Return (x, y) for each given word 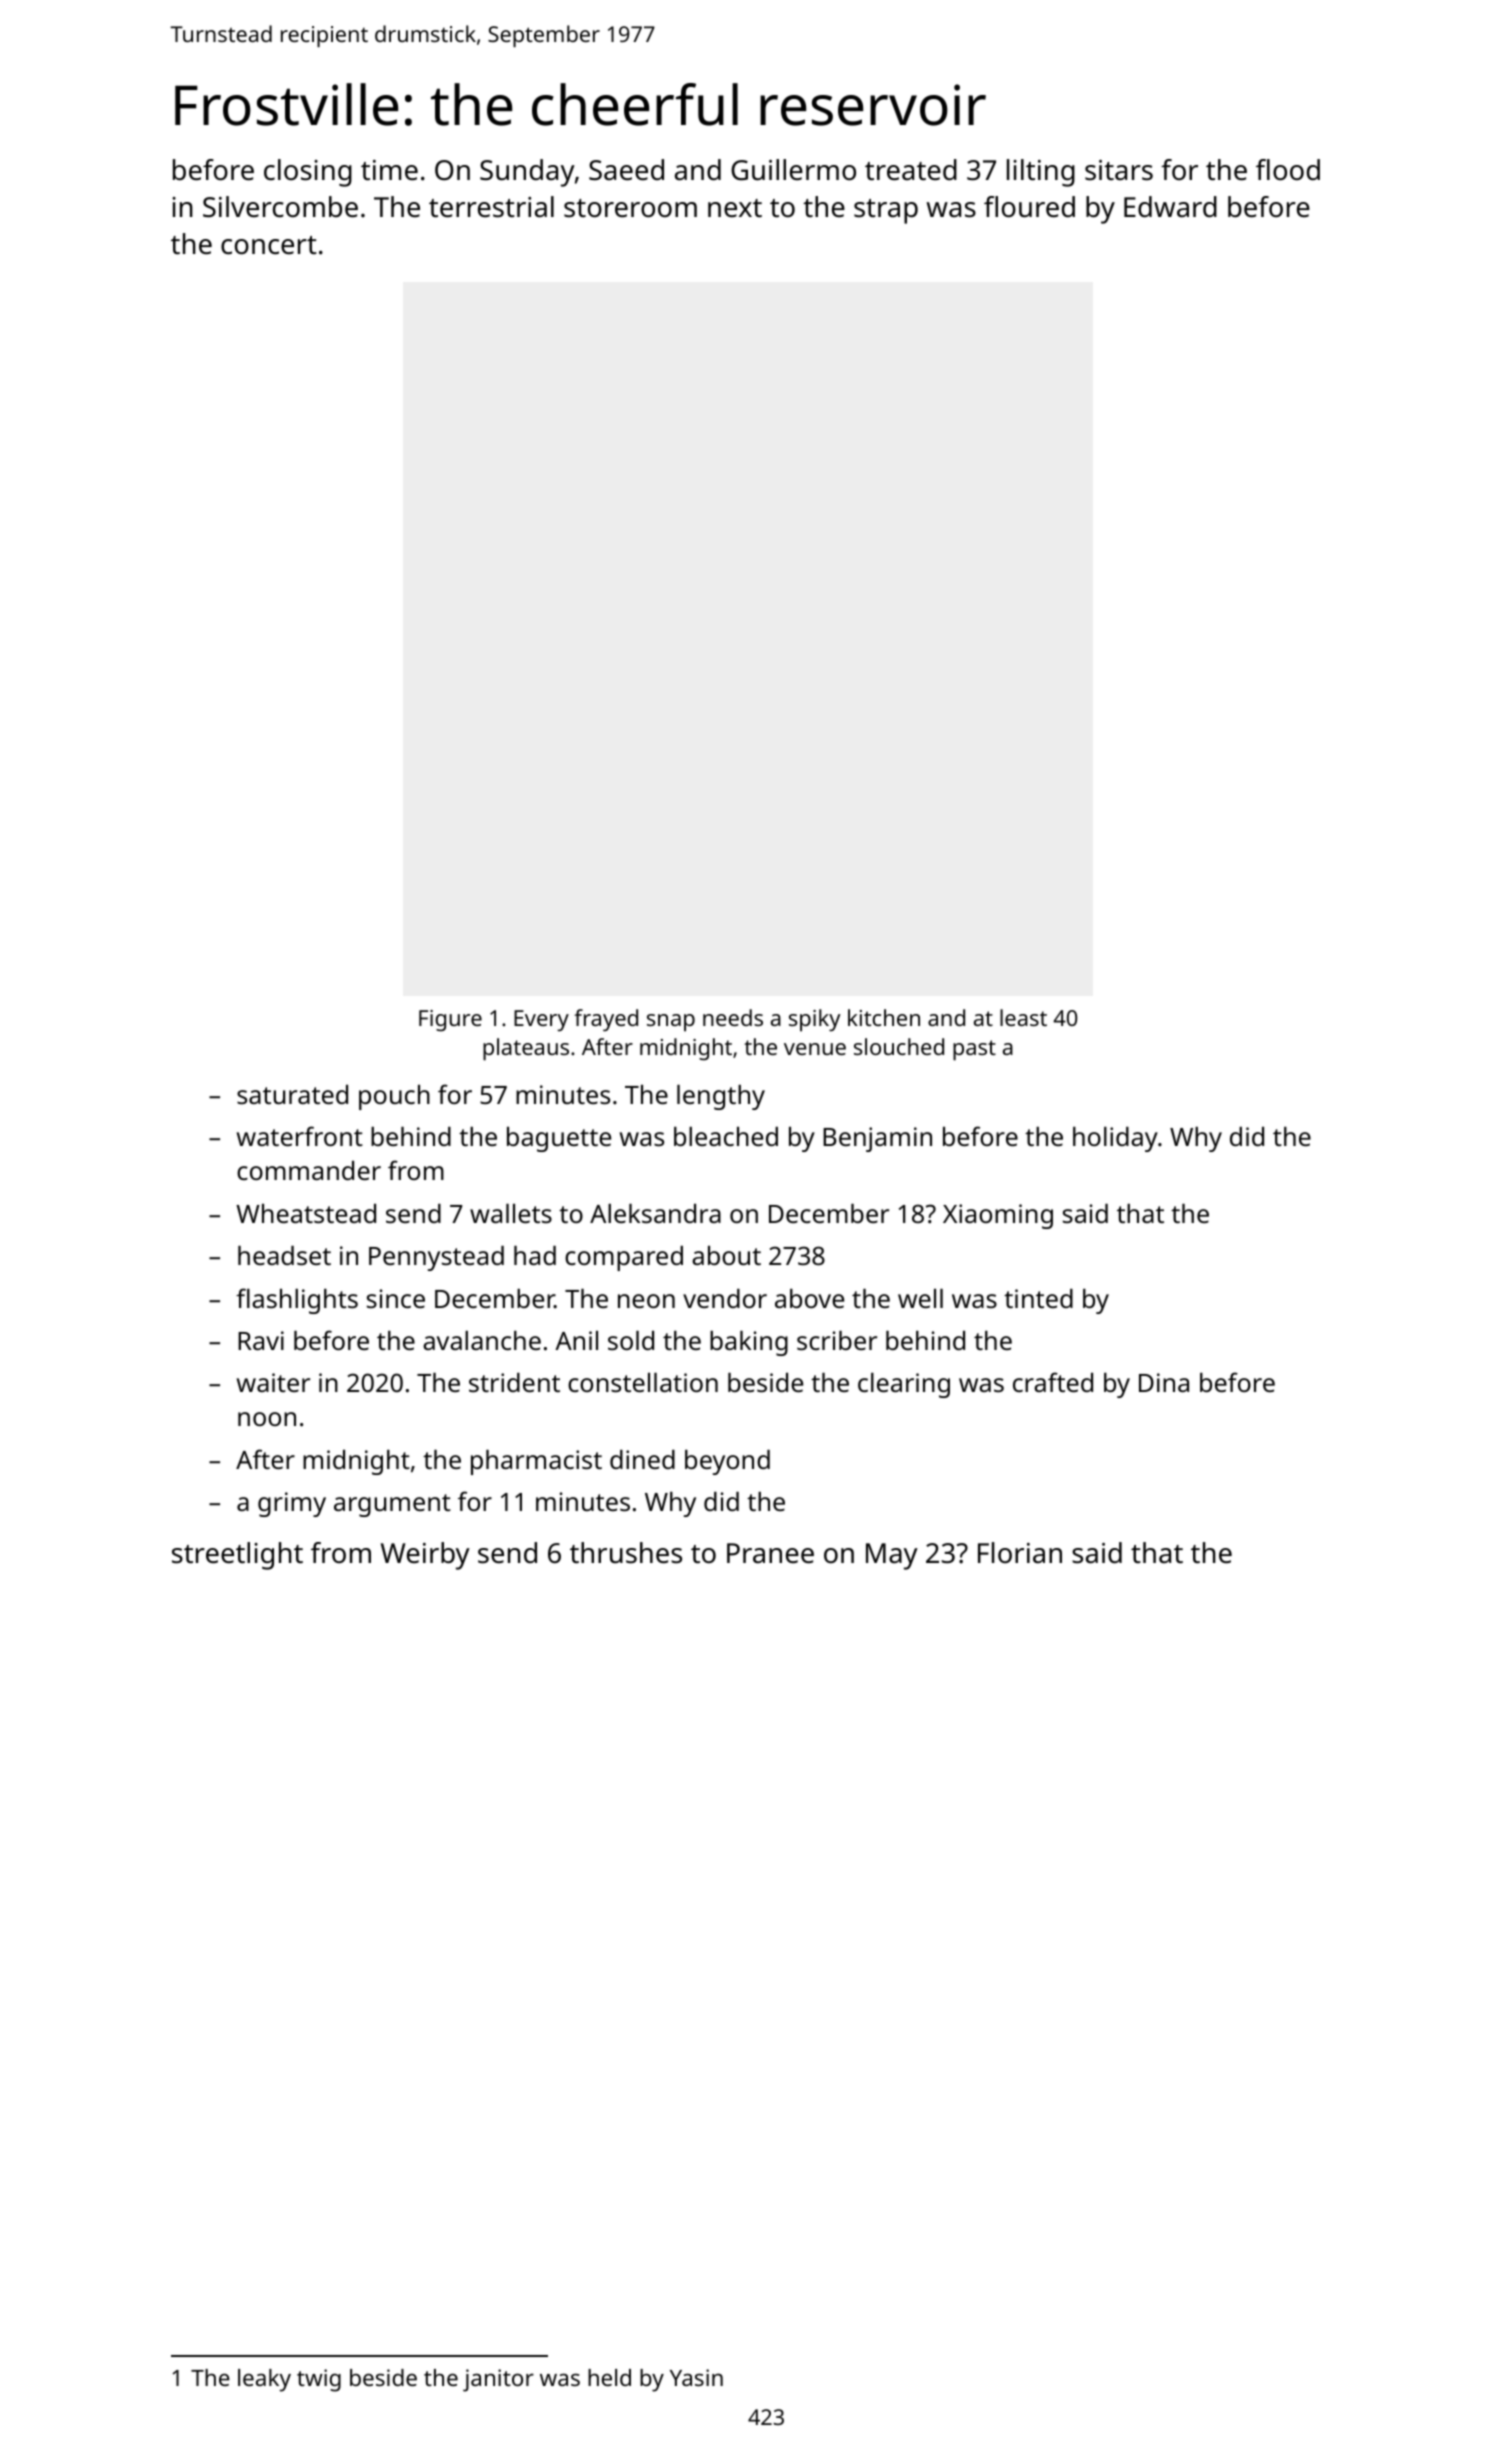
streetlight (237, 1556)
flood (1288, 170)
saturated (292, 1094)
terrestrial (491, 207)
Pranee (770, 1553)
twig (319, 2380)
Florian (1020, 1553)
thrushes (626, 1553)
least (1023, 1017)
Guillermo (793, 170)
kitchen (884, 1017)
